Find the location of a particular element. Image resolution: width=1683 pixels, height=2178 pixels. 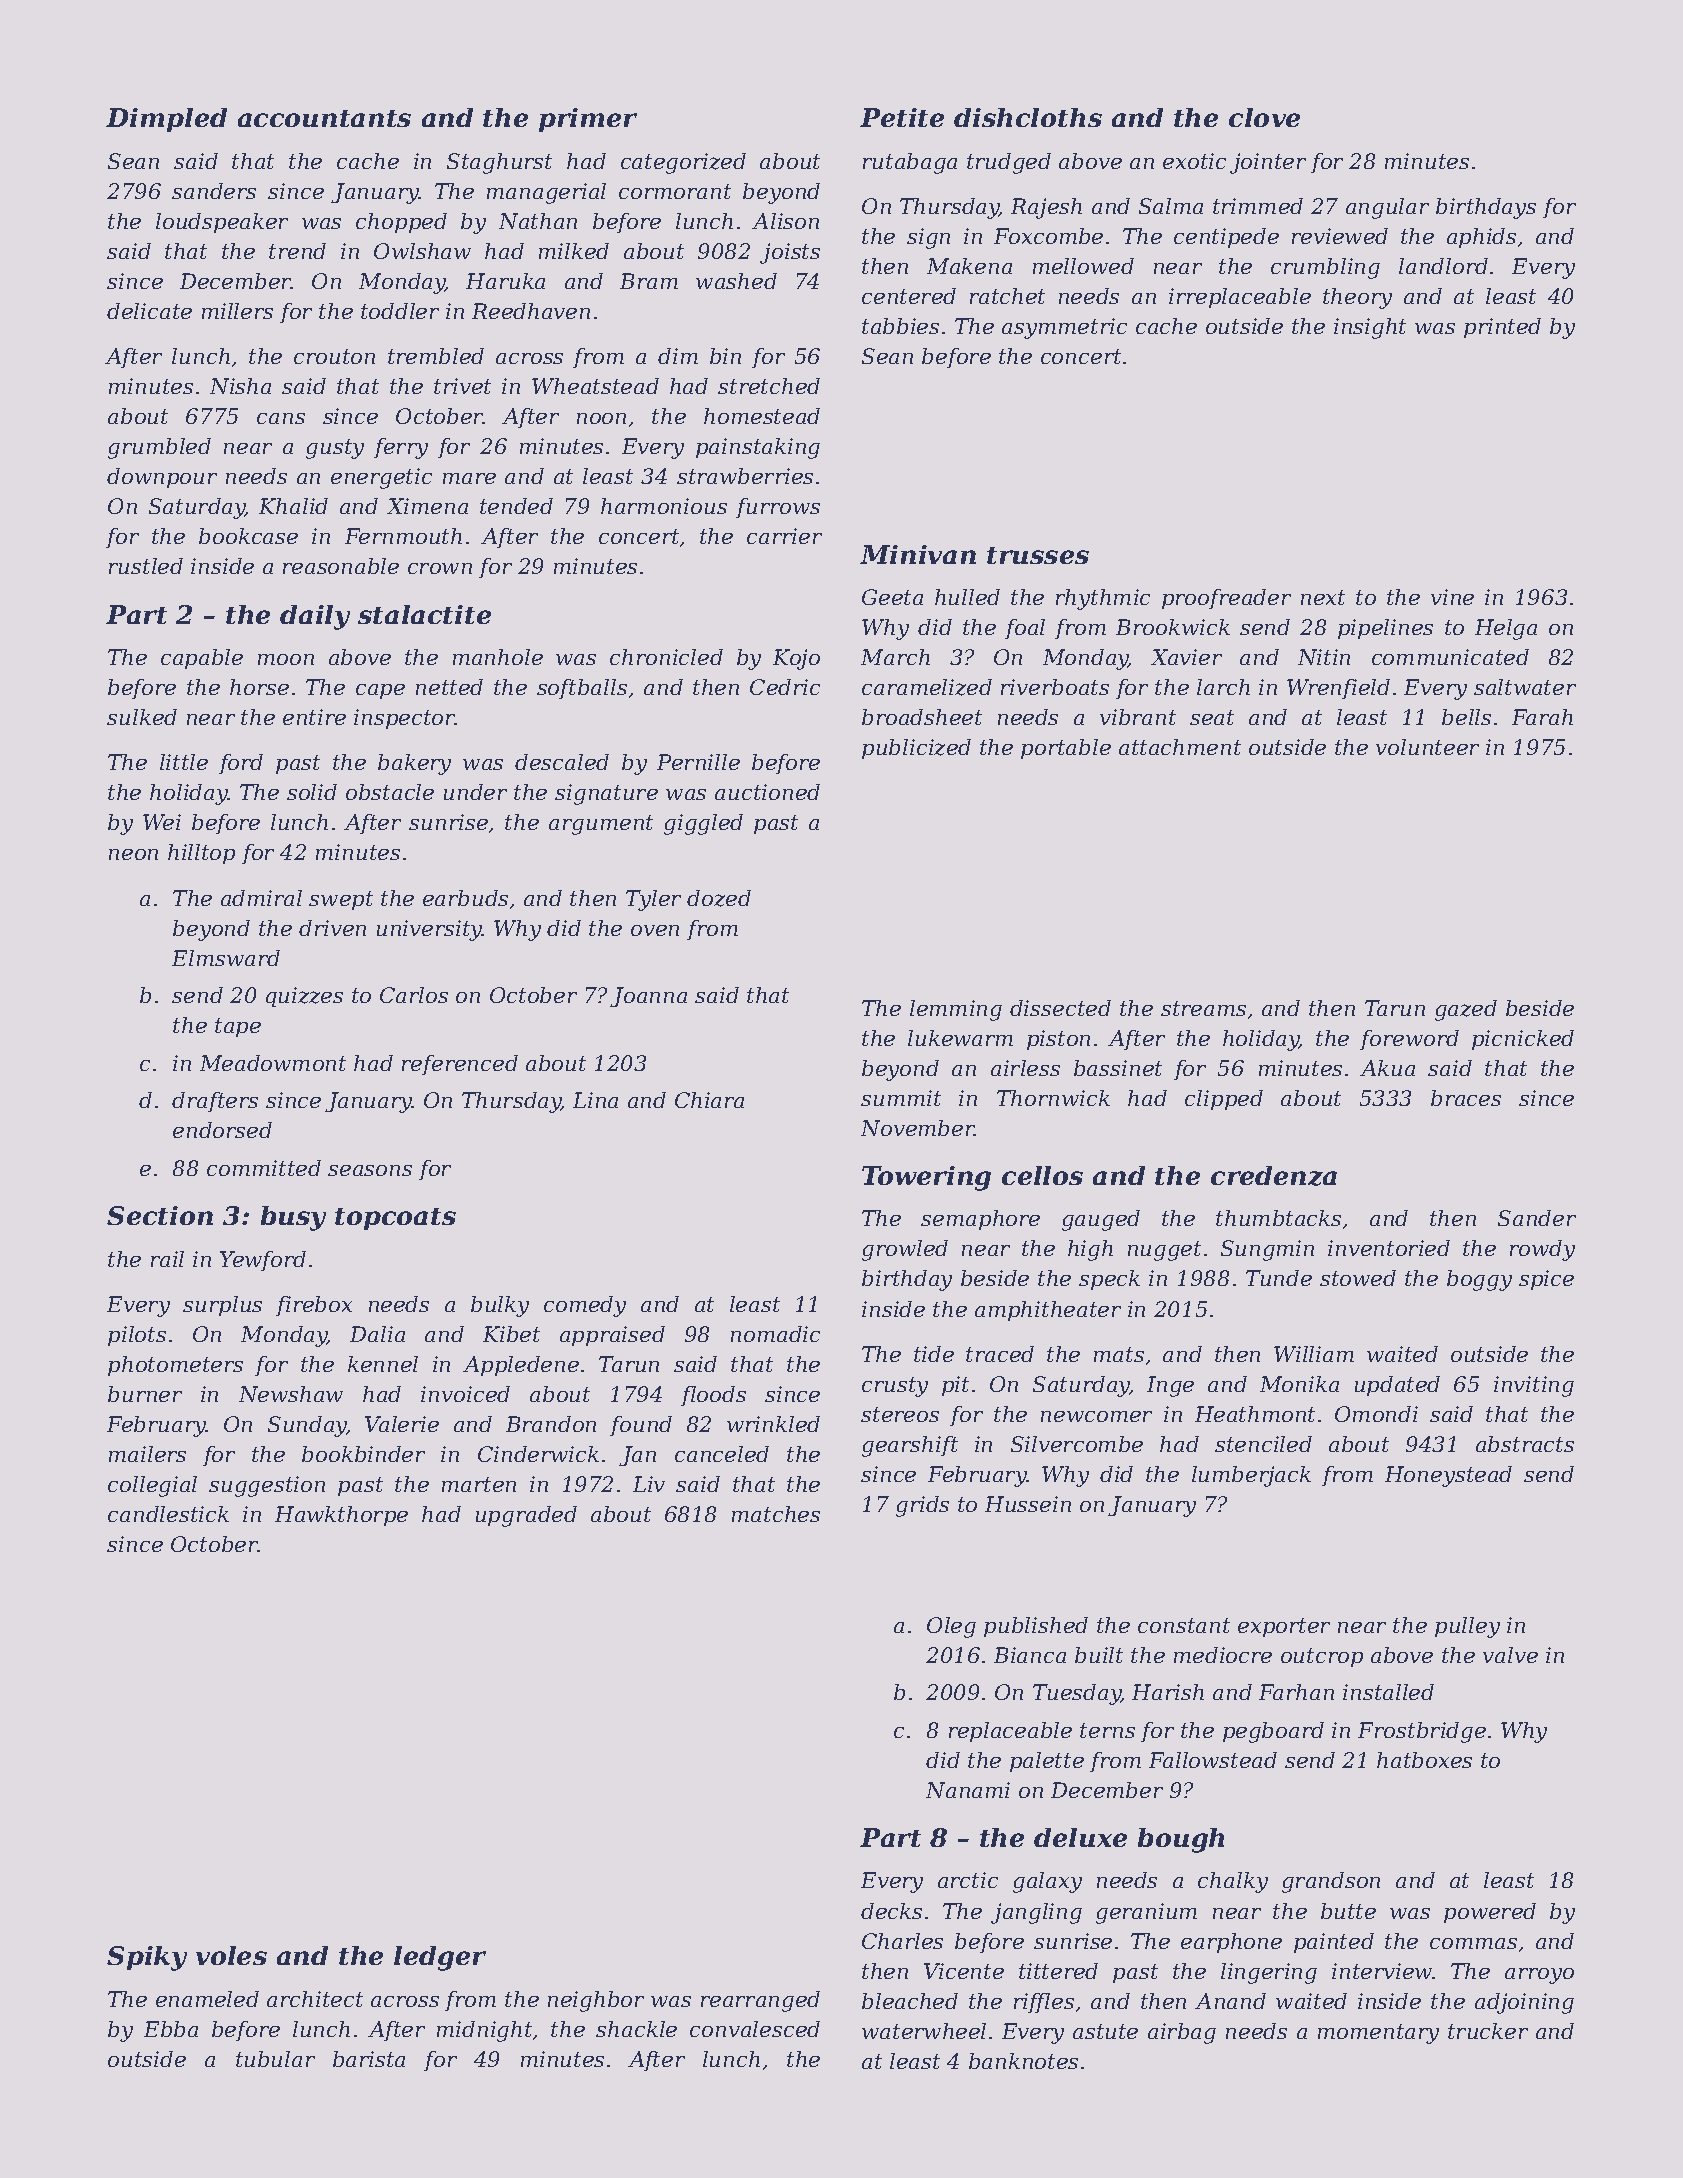

dishcloths is located at coordinates (1028, 117).
